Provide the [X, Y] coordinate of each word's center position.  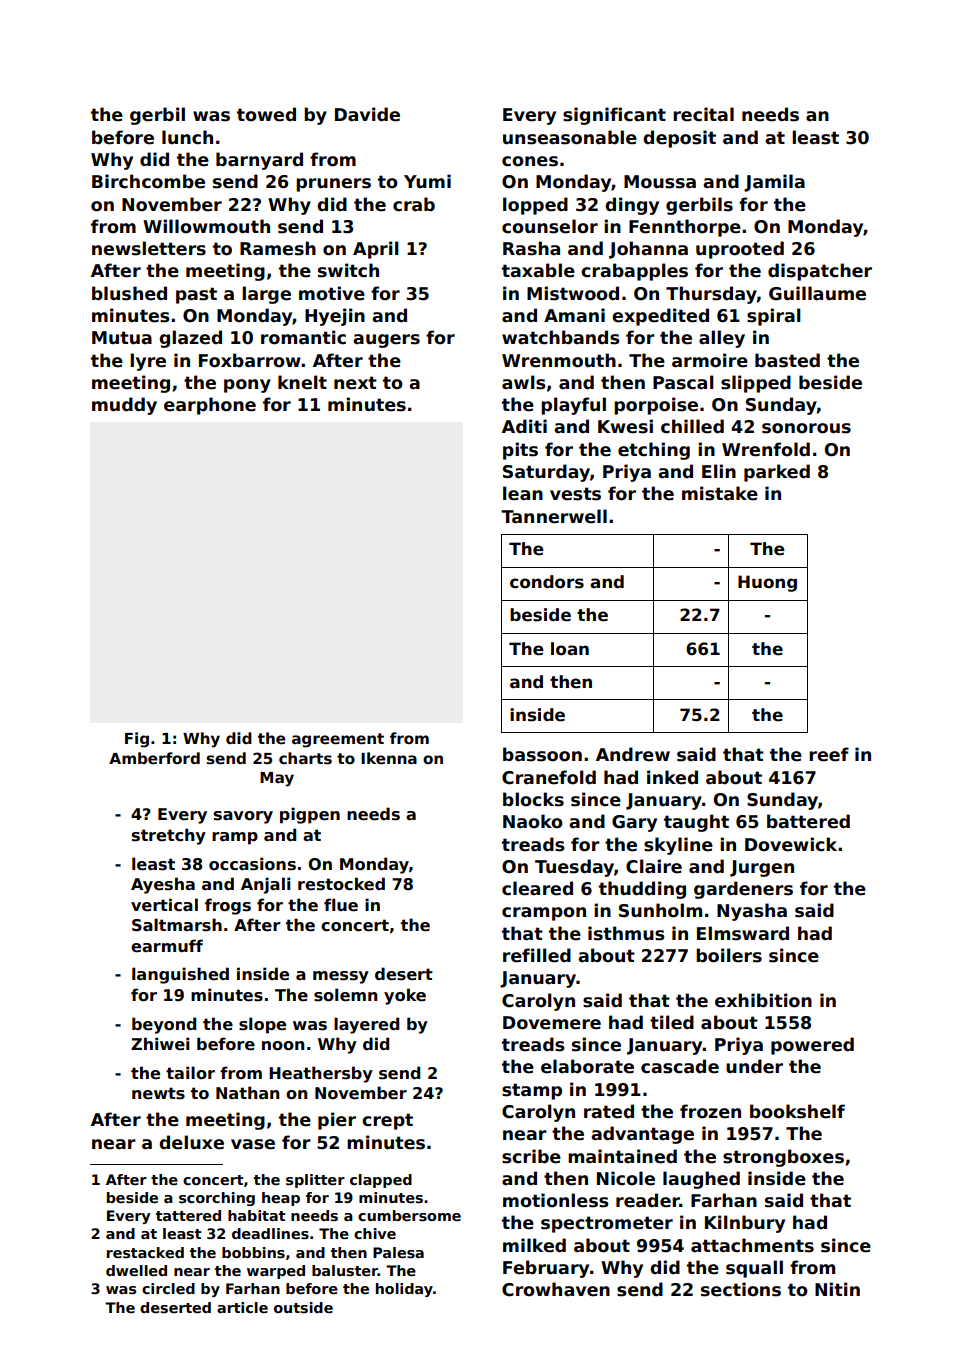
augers [386, 341]
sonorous [806, 428]
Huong [767, 583]
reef [829, 754]
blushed [129, 293]
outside [303, 1307]
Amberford [154, 758]
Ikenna [389, 758]
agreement [338, 740]
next [355, 383]
